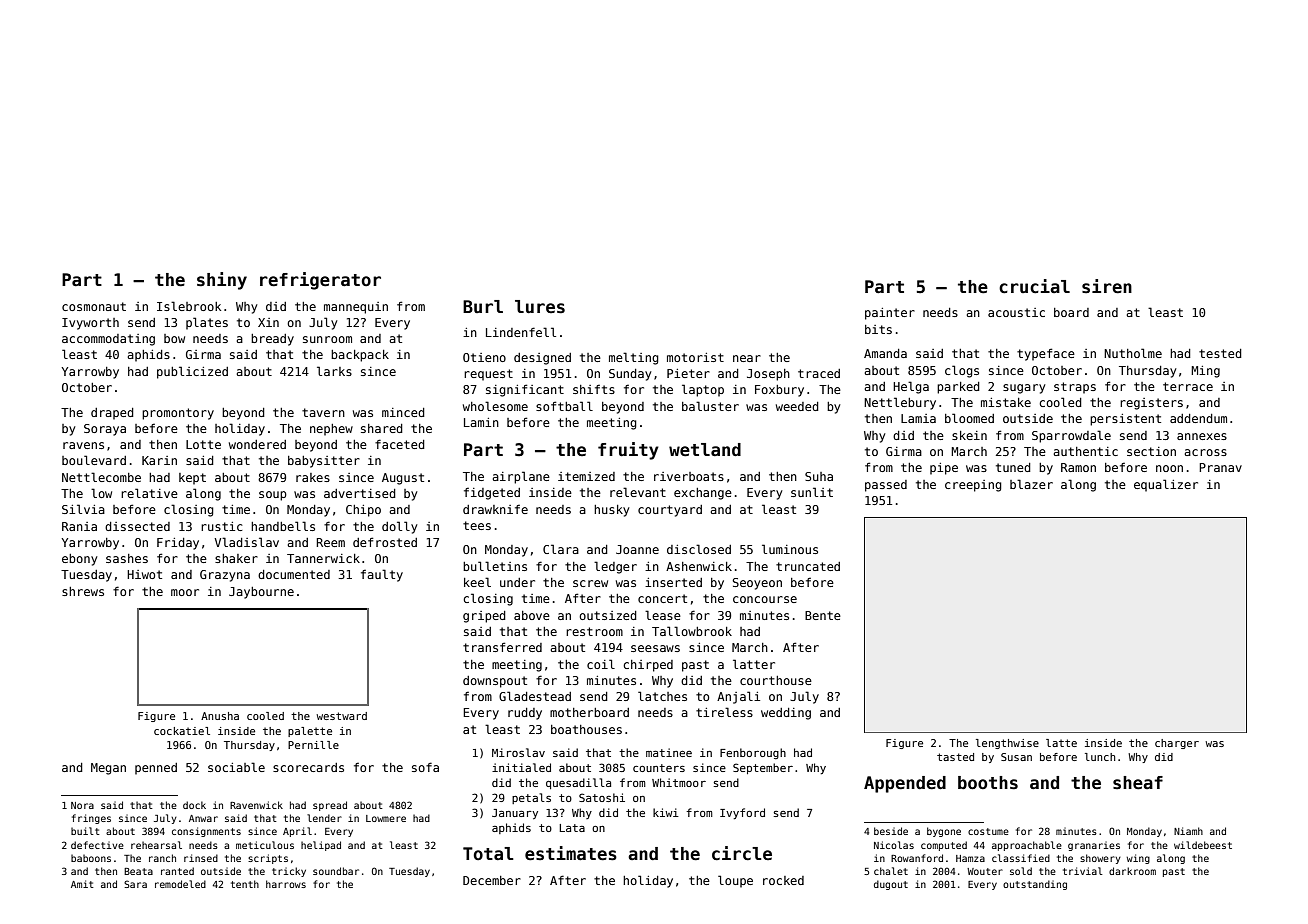 The width and height of the document is (1308, 924). I want to click on Nora, so click(82, 805).
